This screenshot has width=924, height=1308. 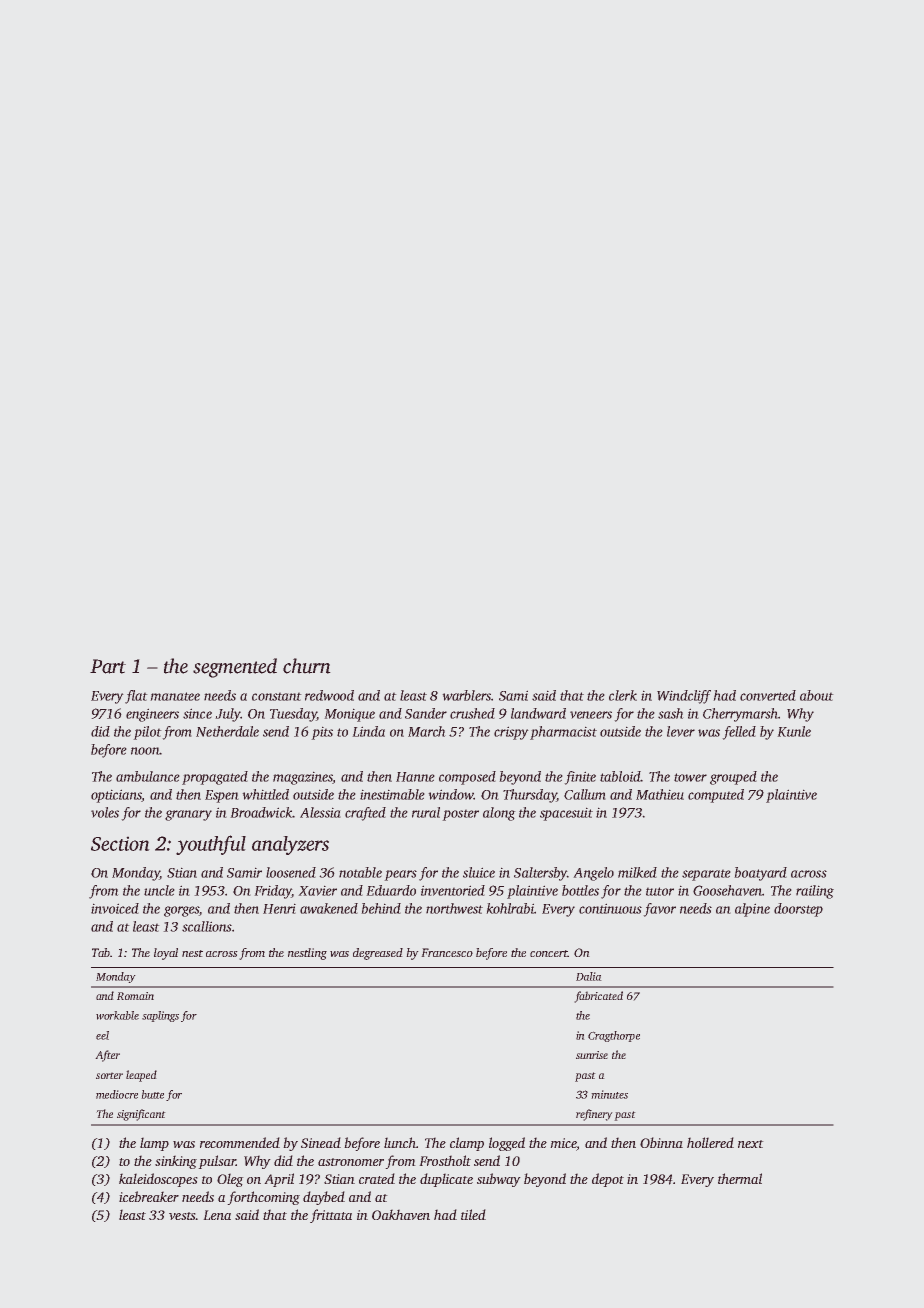 What do you see at coordinates (235, 668) in the screenshot?
I see `segmented` at bounding box center [235, 668].
